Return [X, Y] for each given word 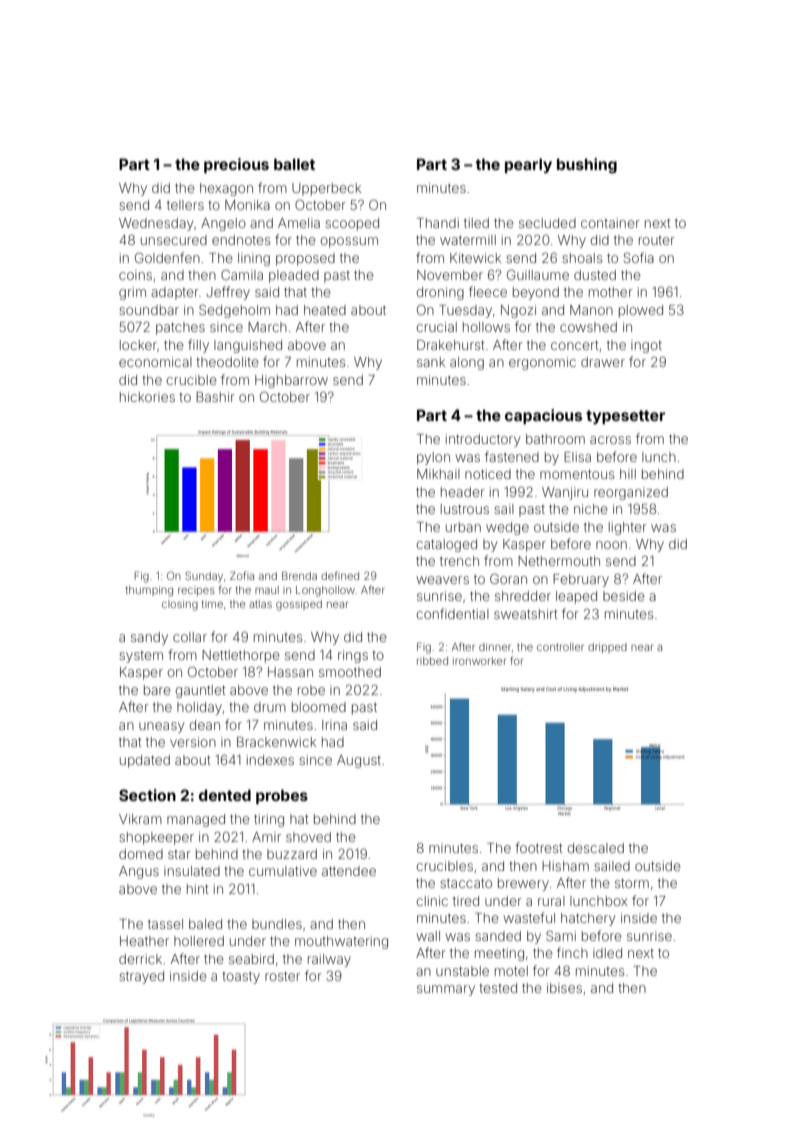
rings [353, 656]
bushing [587, 166]
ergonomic [542, 363]
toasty [241, 978]
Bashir [215, 397]
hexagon [226, 189]
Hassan [290, 672]
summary [446, 990]
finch [572, 952]
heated [325, 310]
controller [560, 647]
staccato [466, 883]
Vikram [140, 819]
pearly [528, 165]
